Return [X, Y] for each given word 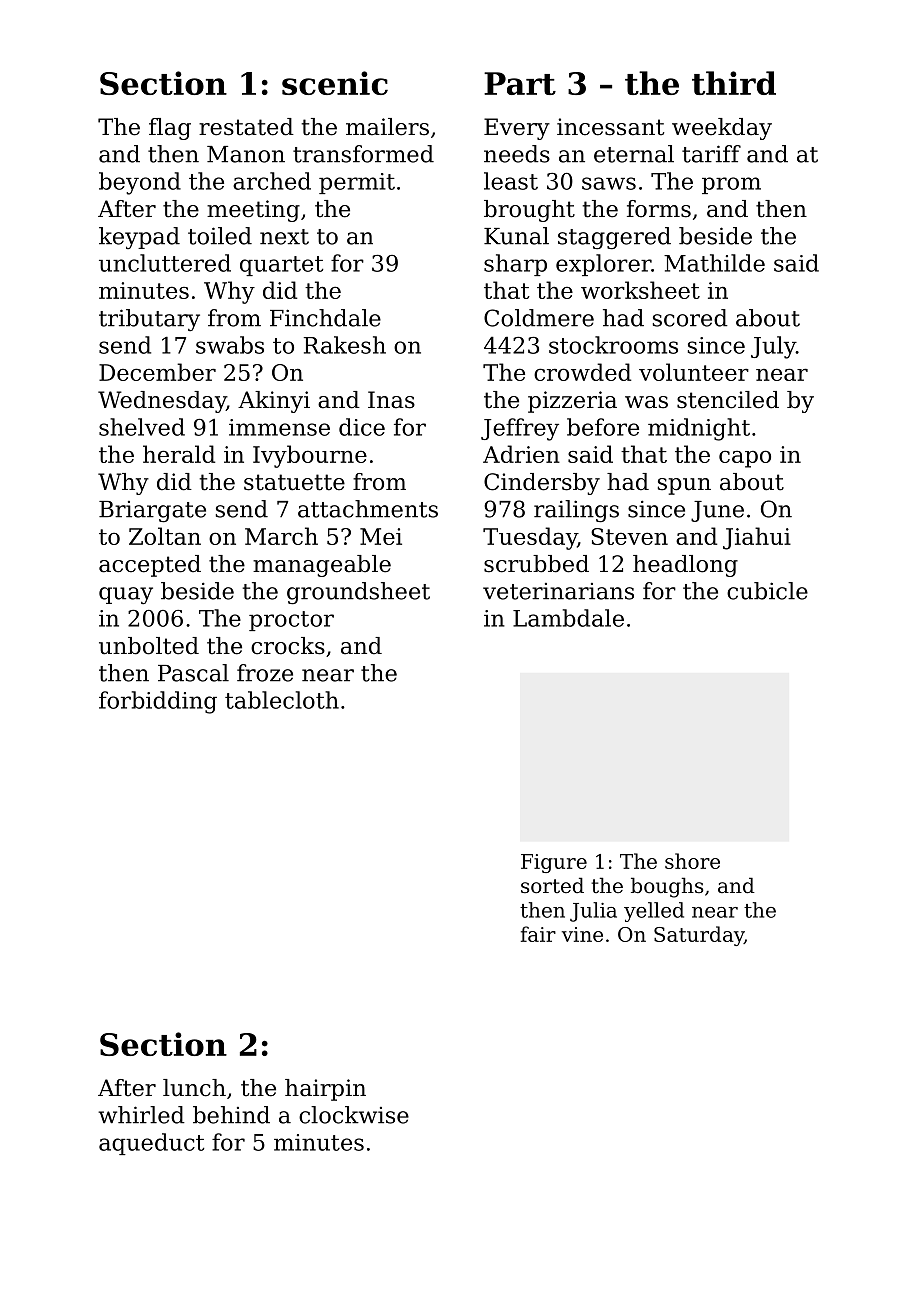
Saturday [699, 936]
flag [170, 129]
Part [520, 83]
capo [745, 459]
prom [731, 185]
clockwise [354, 1115]
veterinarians [558, 591]
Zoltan [165, 536]
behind [231, 1115]
